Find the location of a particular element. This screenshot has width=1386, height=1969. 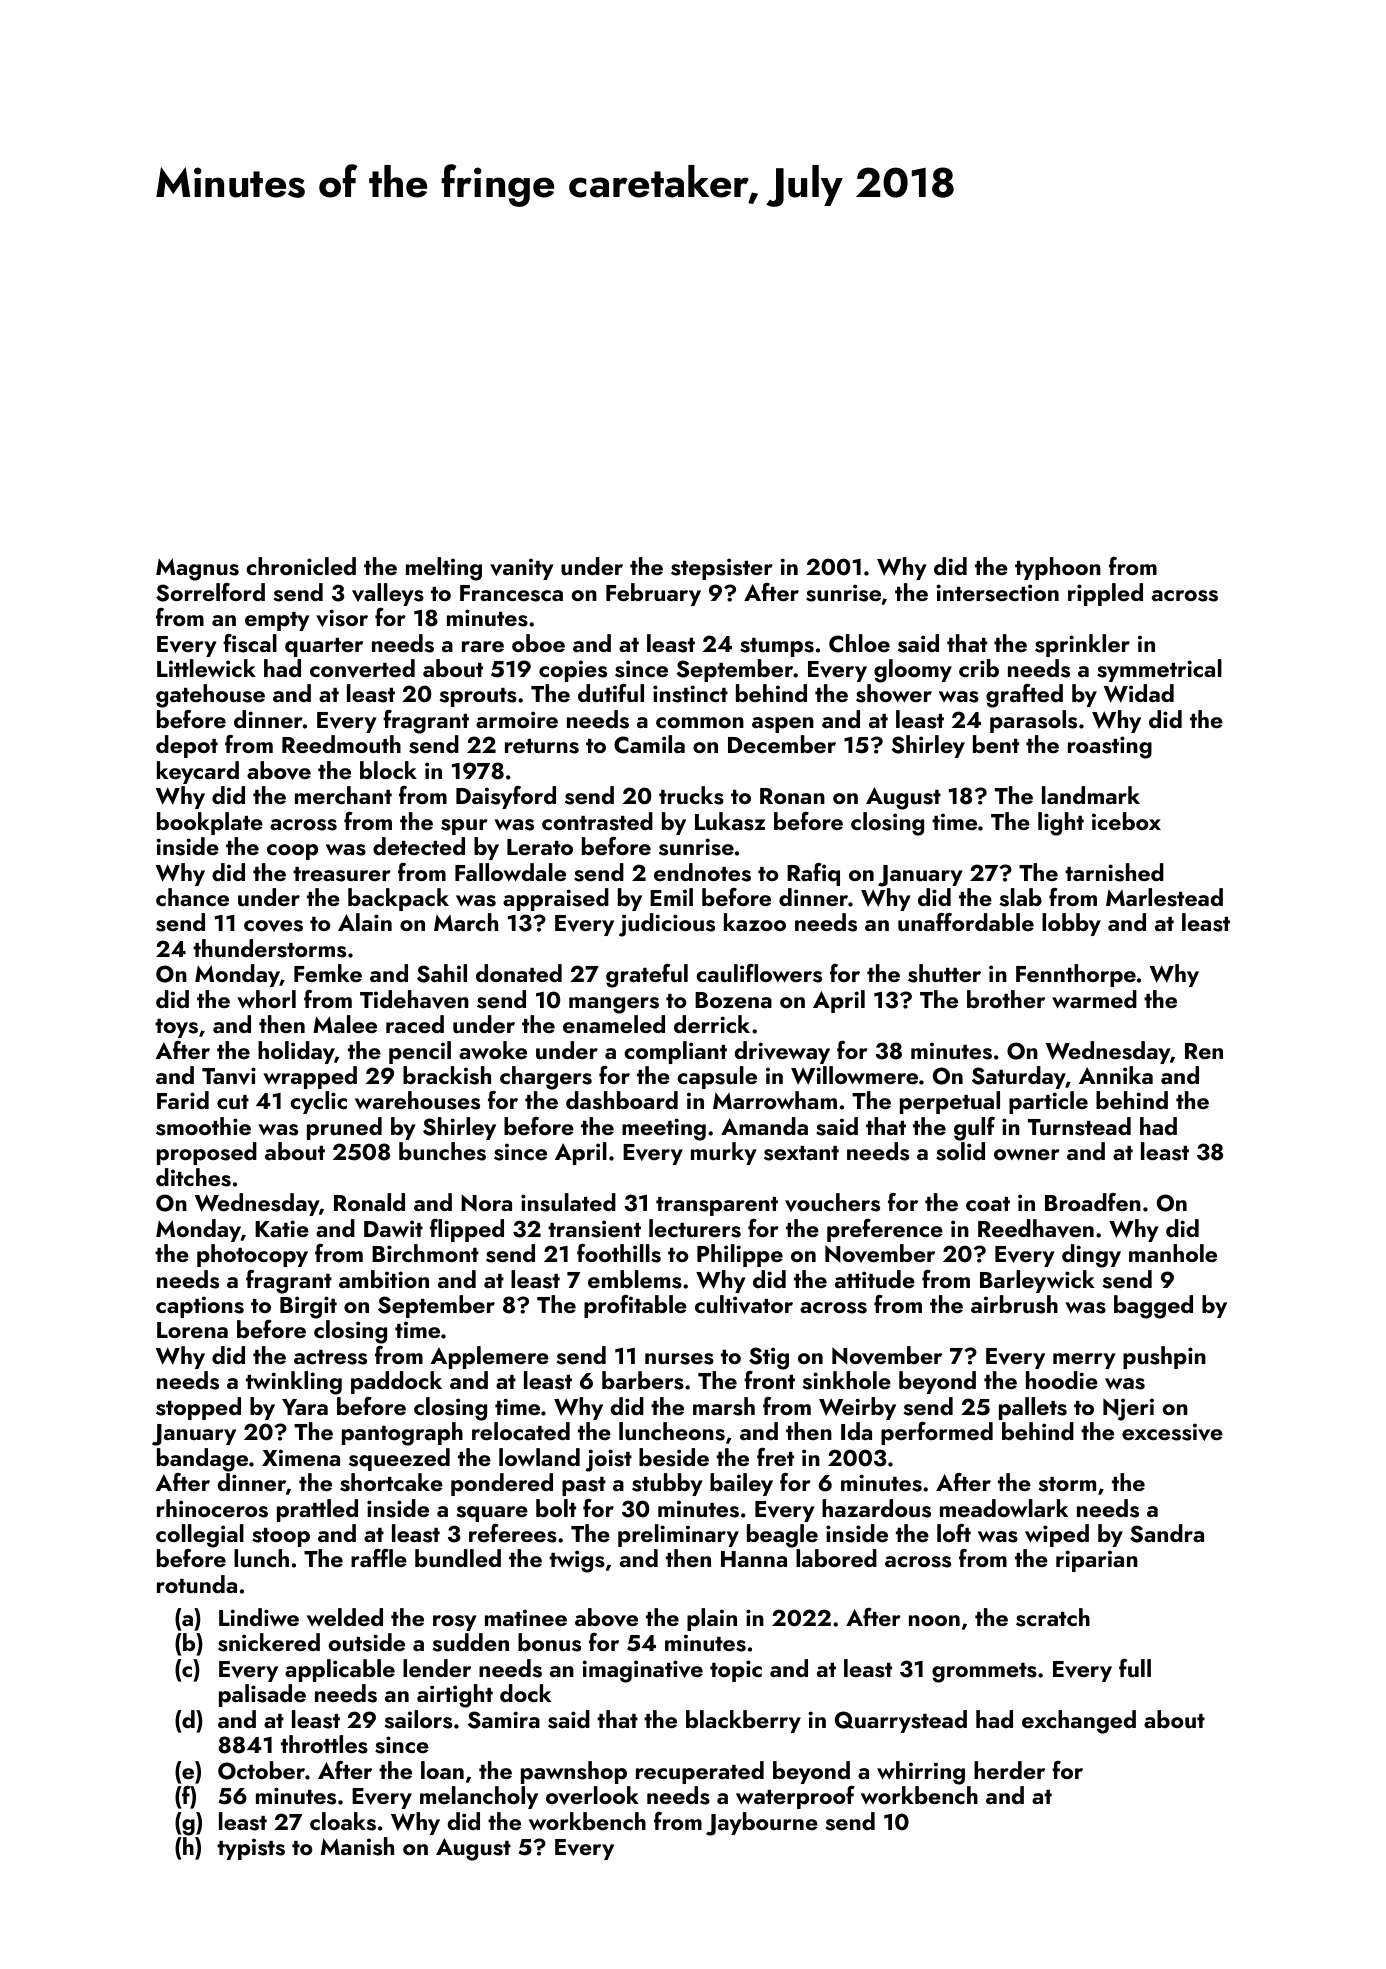

palisade is located at coordinates (262, 1695).
